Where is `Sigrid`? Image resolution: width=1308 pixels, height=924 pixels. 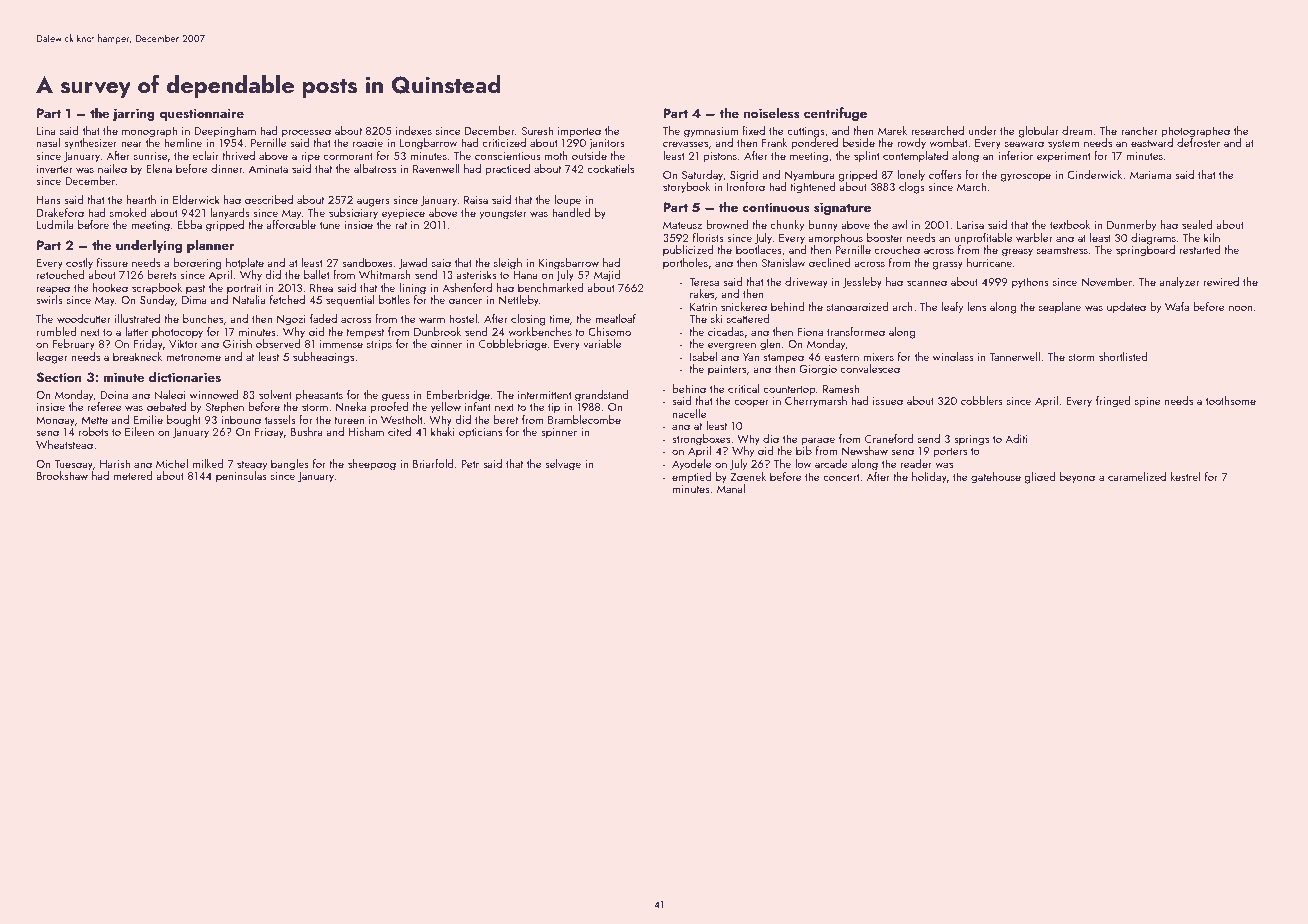
Sigrid is located at coordinates (744, 176).
